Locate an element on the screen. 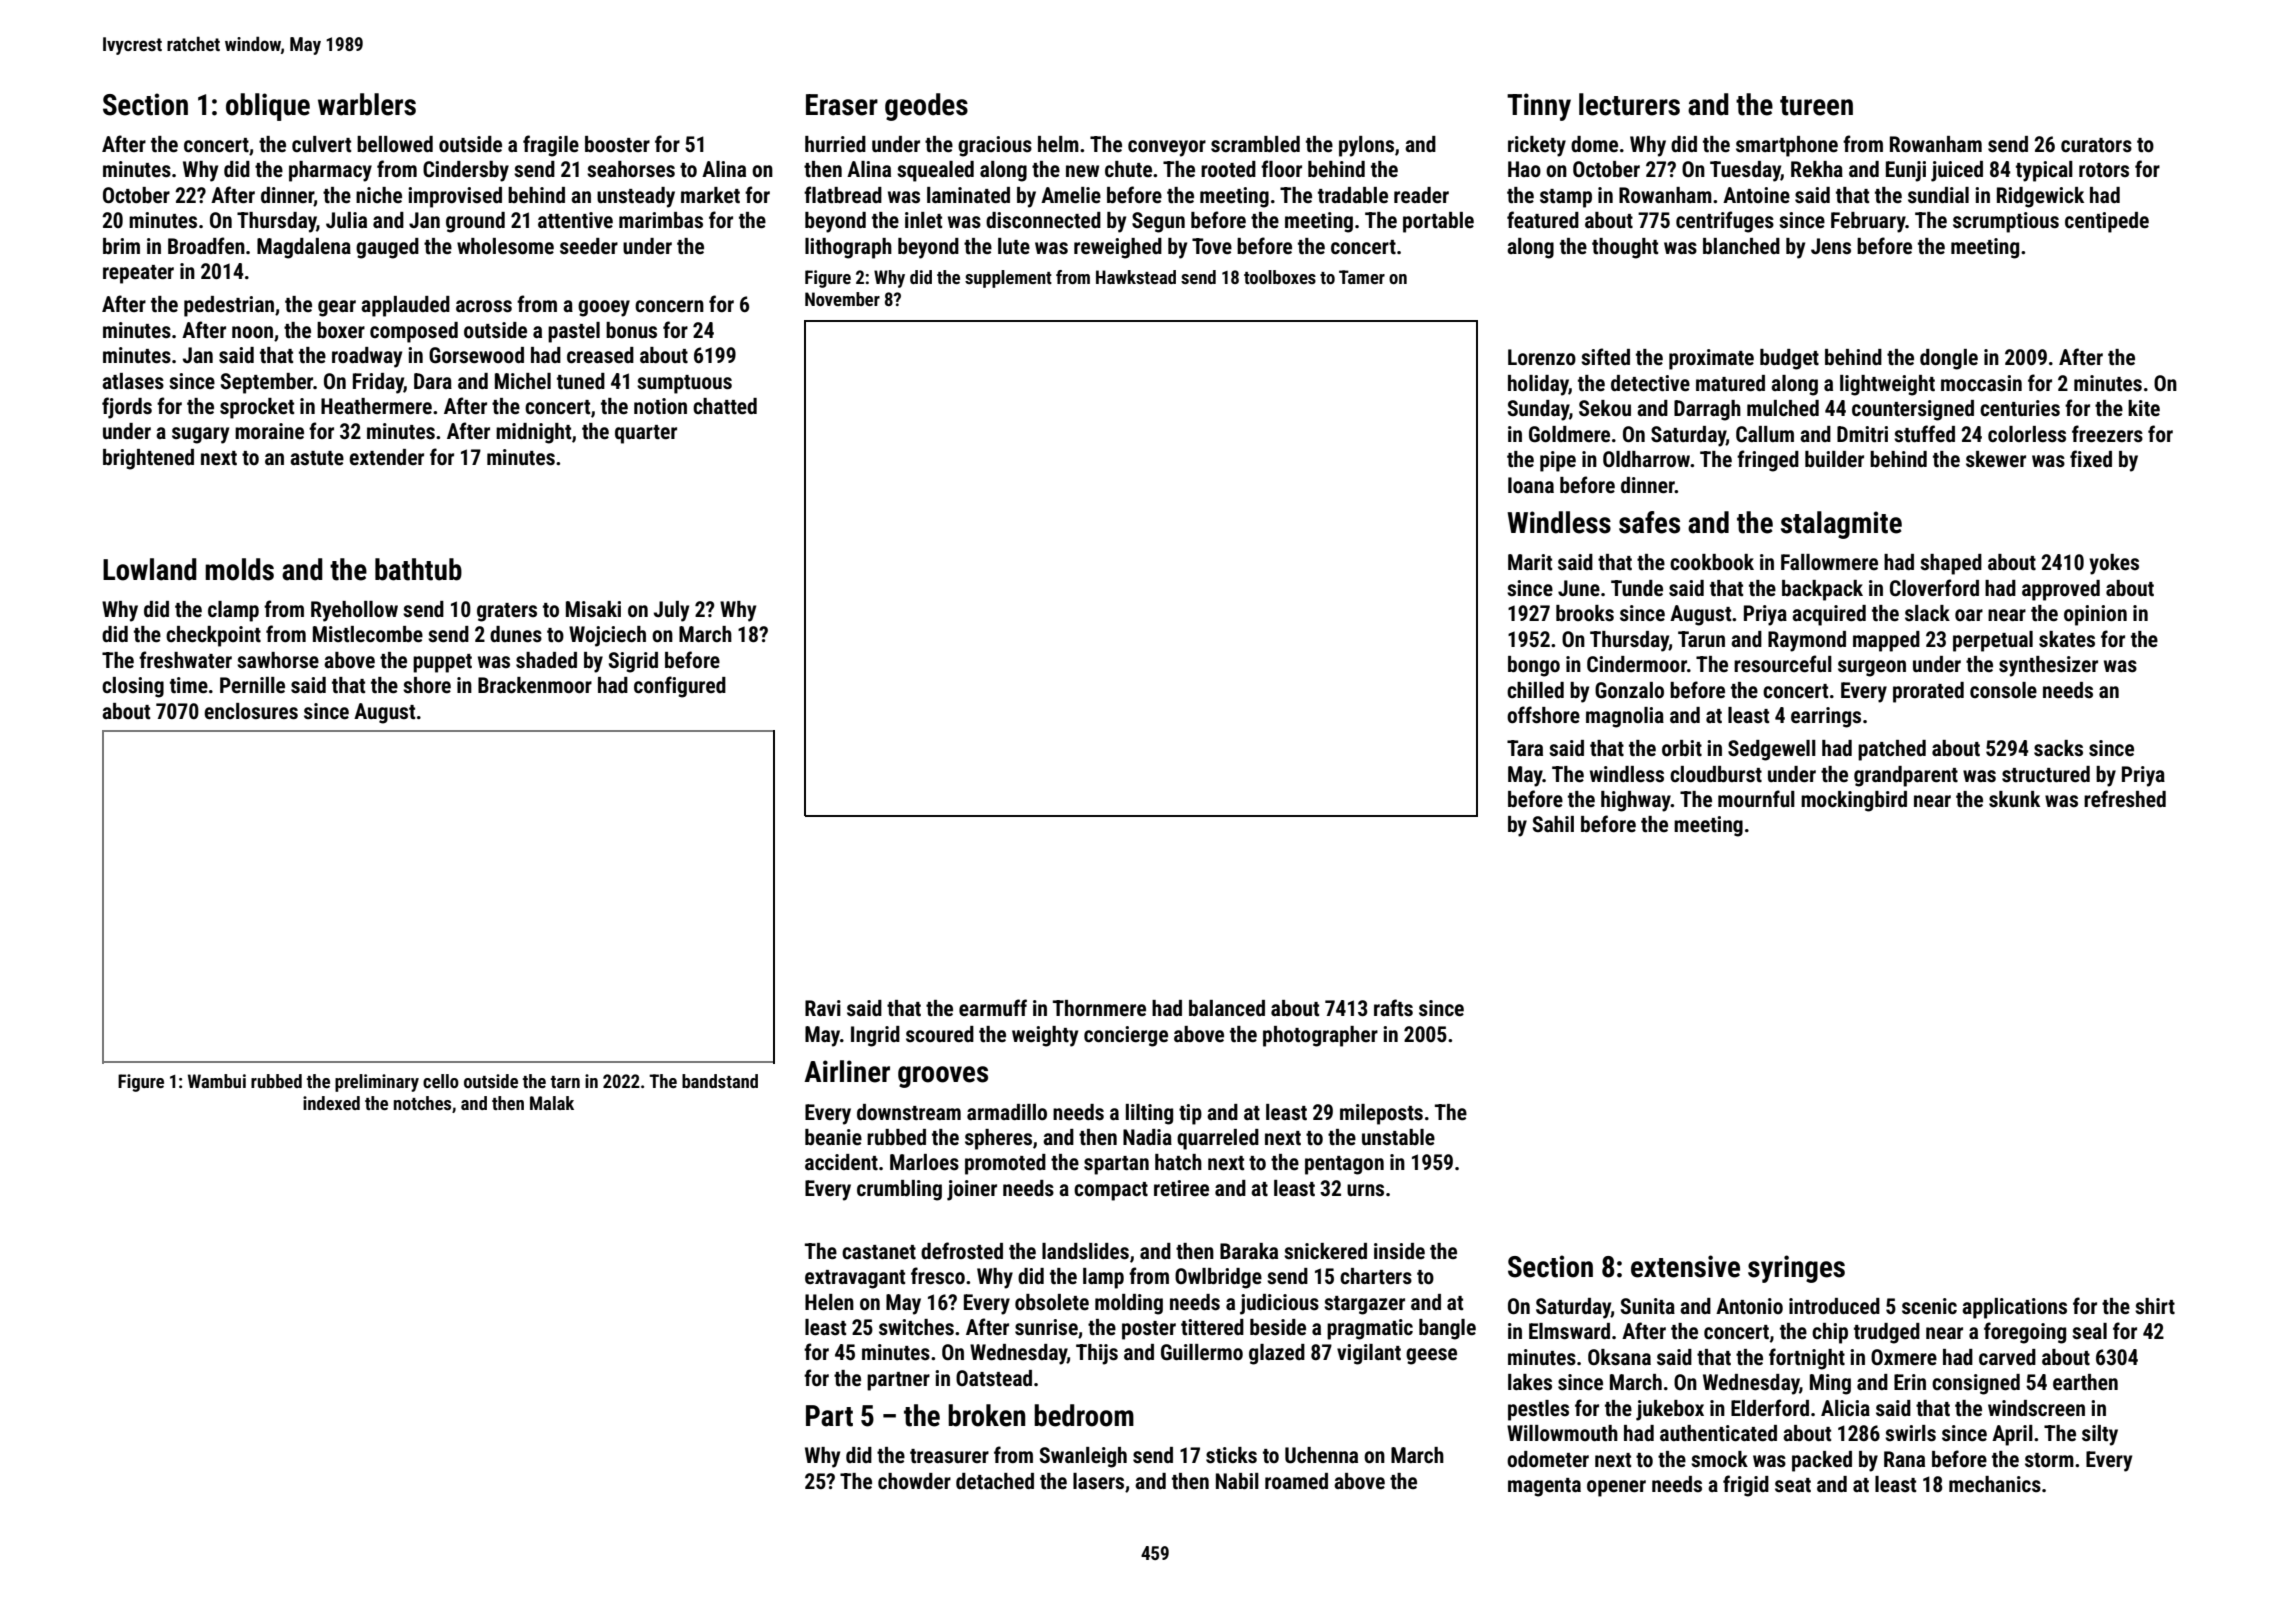  magenta is located at coordinates (1544, 1487).
